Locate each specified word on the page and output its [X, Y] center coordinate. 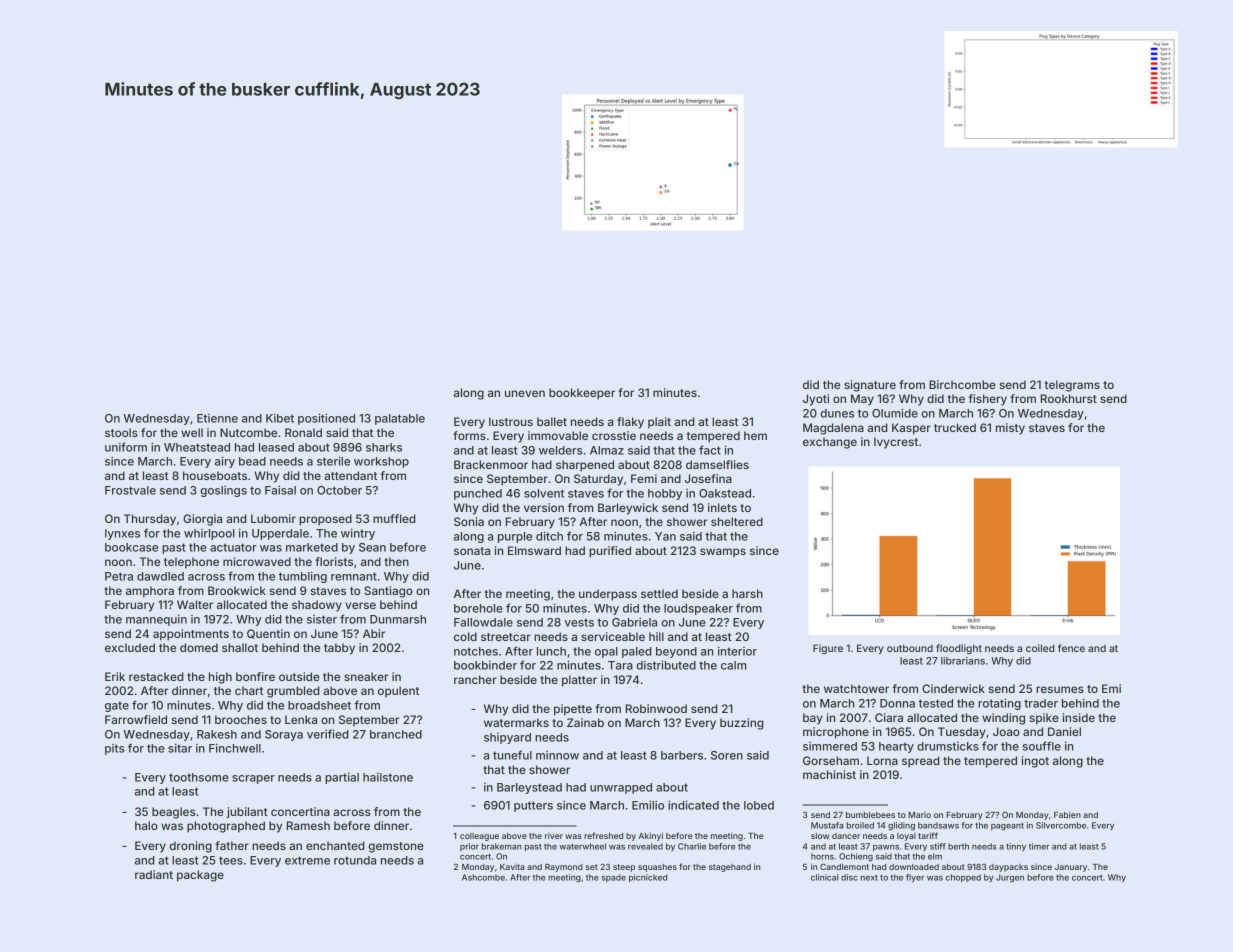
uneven [525, 393]
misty [1010, 429]
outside [299, 676]
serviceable [613, 636]
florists [334, 561]
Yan [665, 536]
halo [146, 825]
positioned [326, 419]
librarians [963, 661]
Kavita [512, 867]
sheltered [737, 521]
